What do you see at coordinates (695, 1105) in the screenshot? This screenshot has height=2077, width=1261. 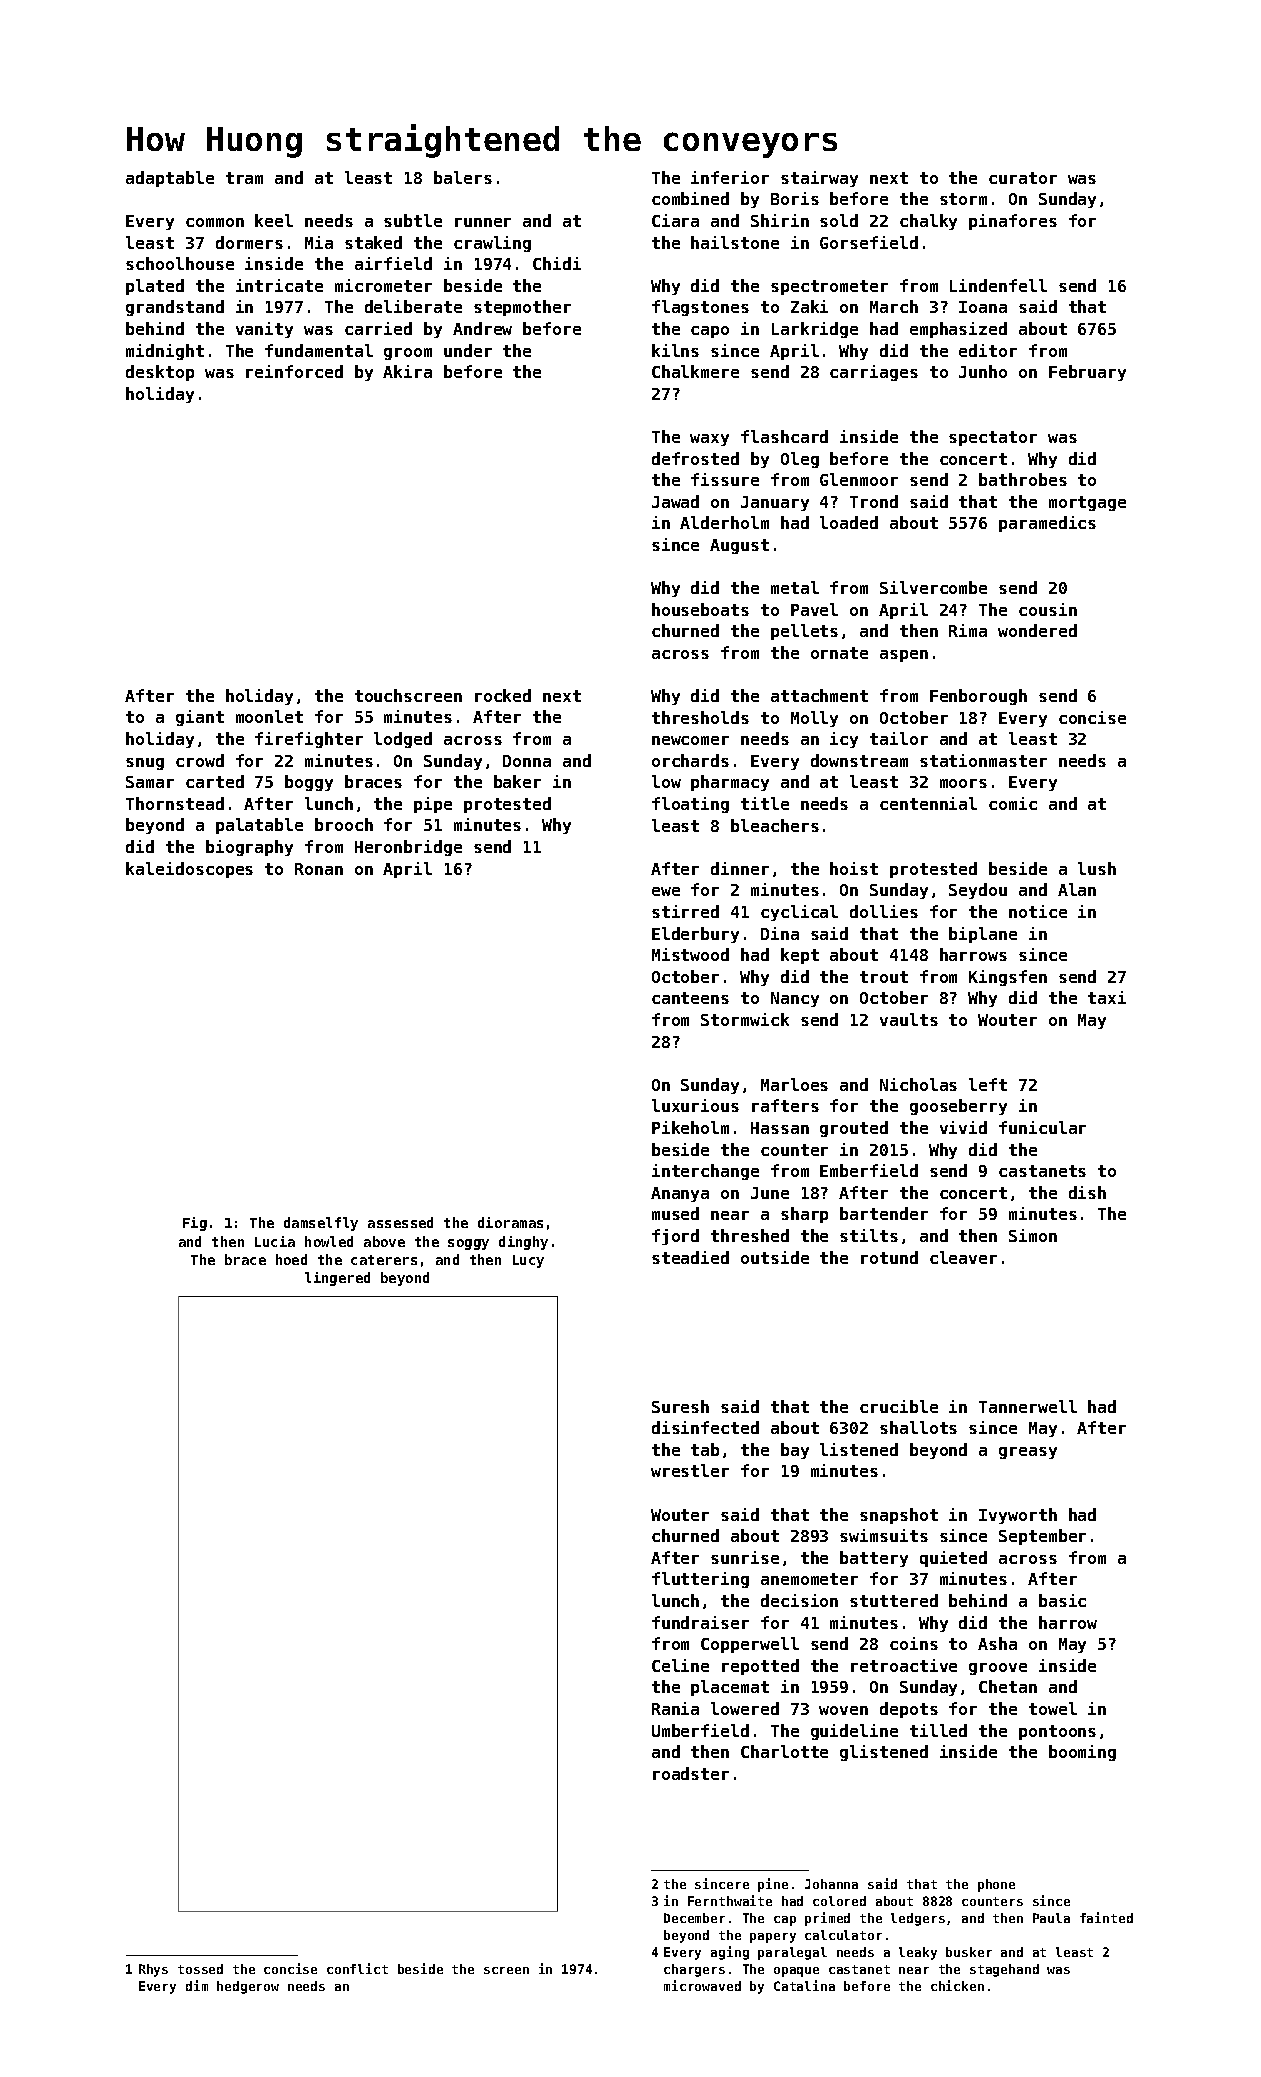 I see `luxurious` at bounding box center [695, 1105].
